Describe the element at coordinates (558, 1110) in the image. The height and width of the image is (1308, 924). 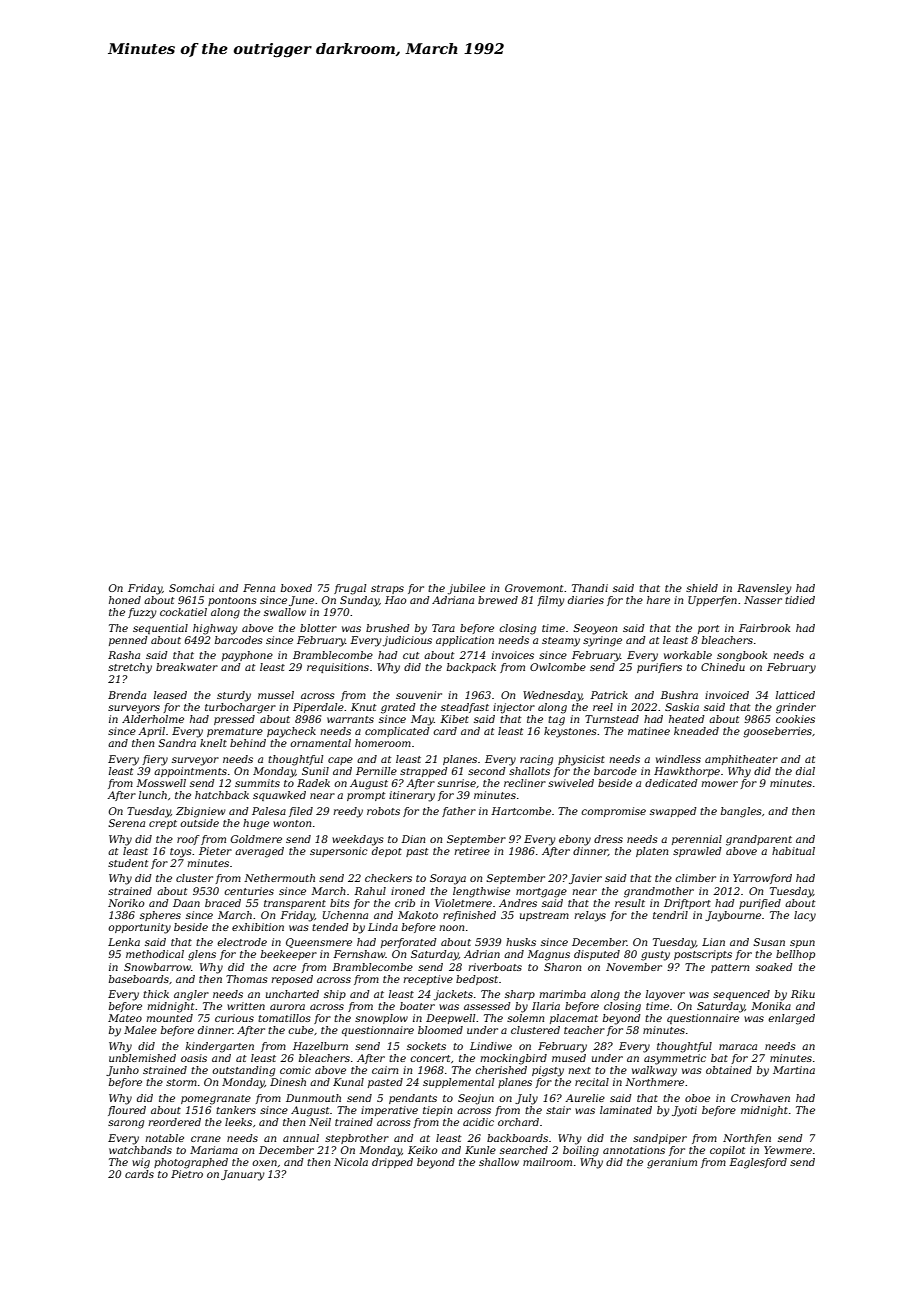
I see `stair` at that location.
